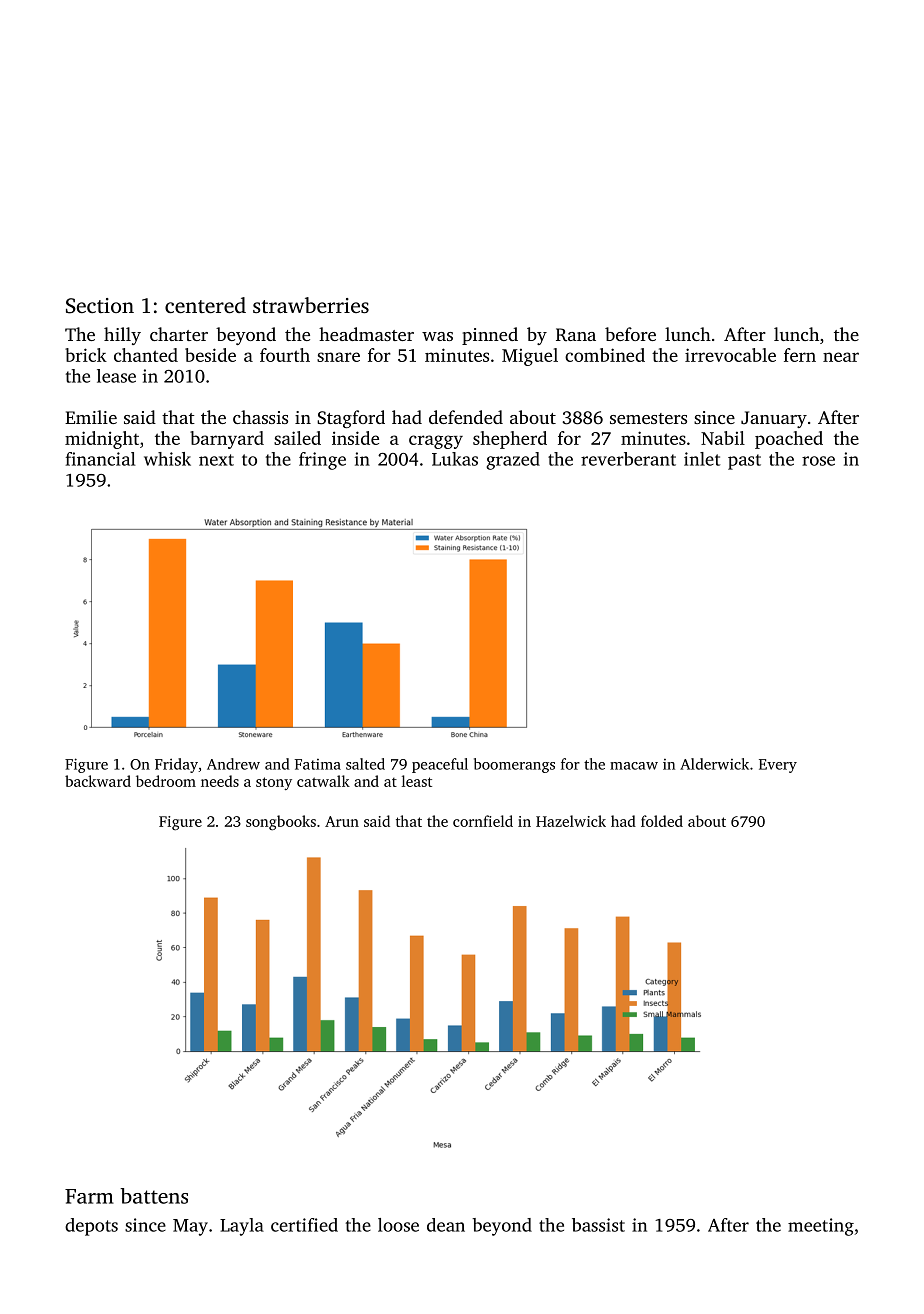 Image resolution: width=924 pixels, height=1314 pixels. What do you see at coordinates (281, 822) in the page?
I see `songbooks` at bounding box center [281, 822].
